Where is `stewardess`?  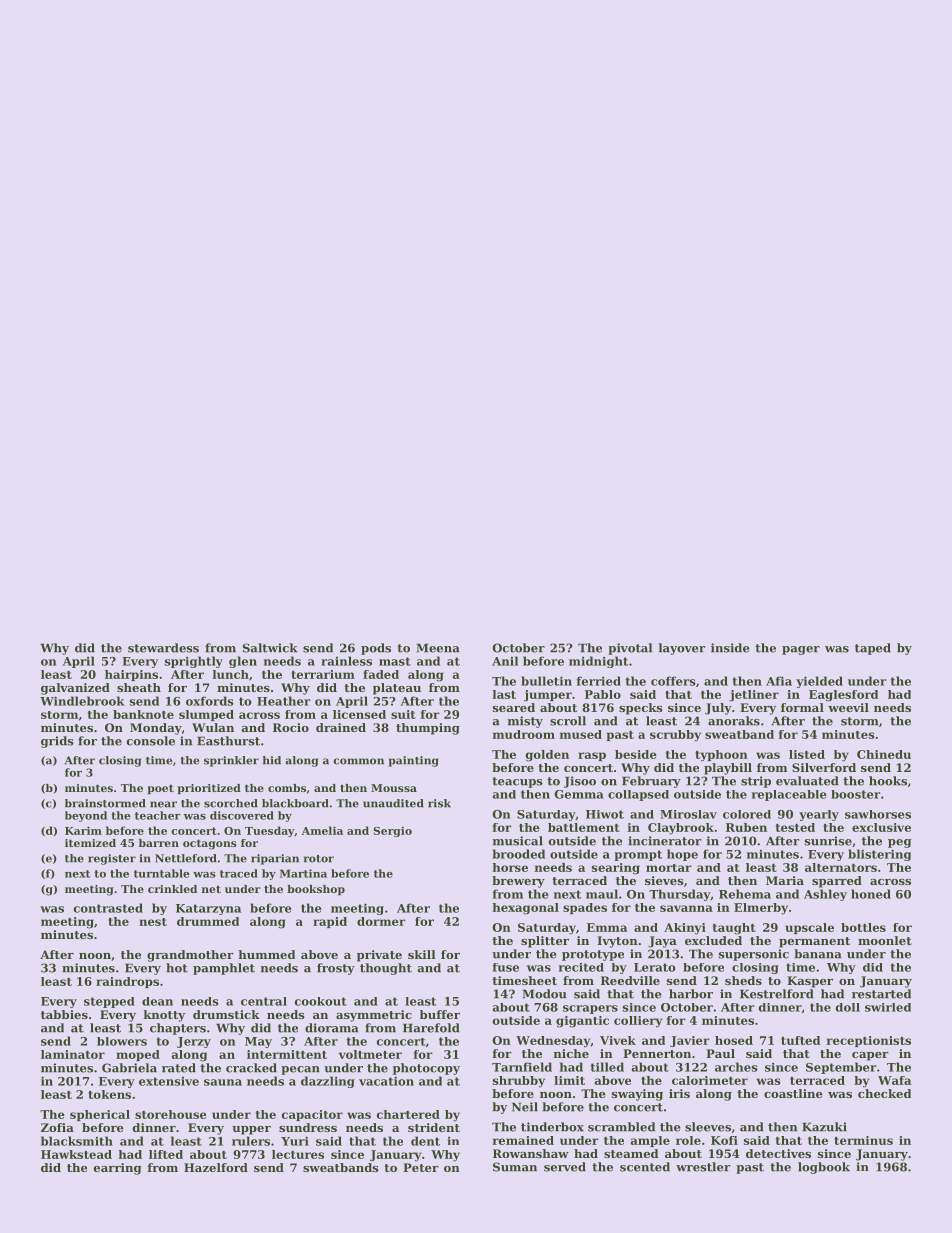 stewardess is located at coordinates (163, 648).
